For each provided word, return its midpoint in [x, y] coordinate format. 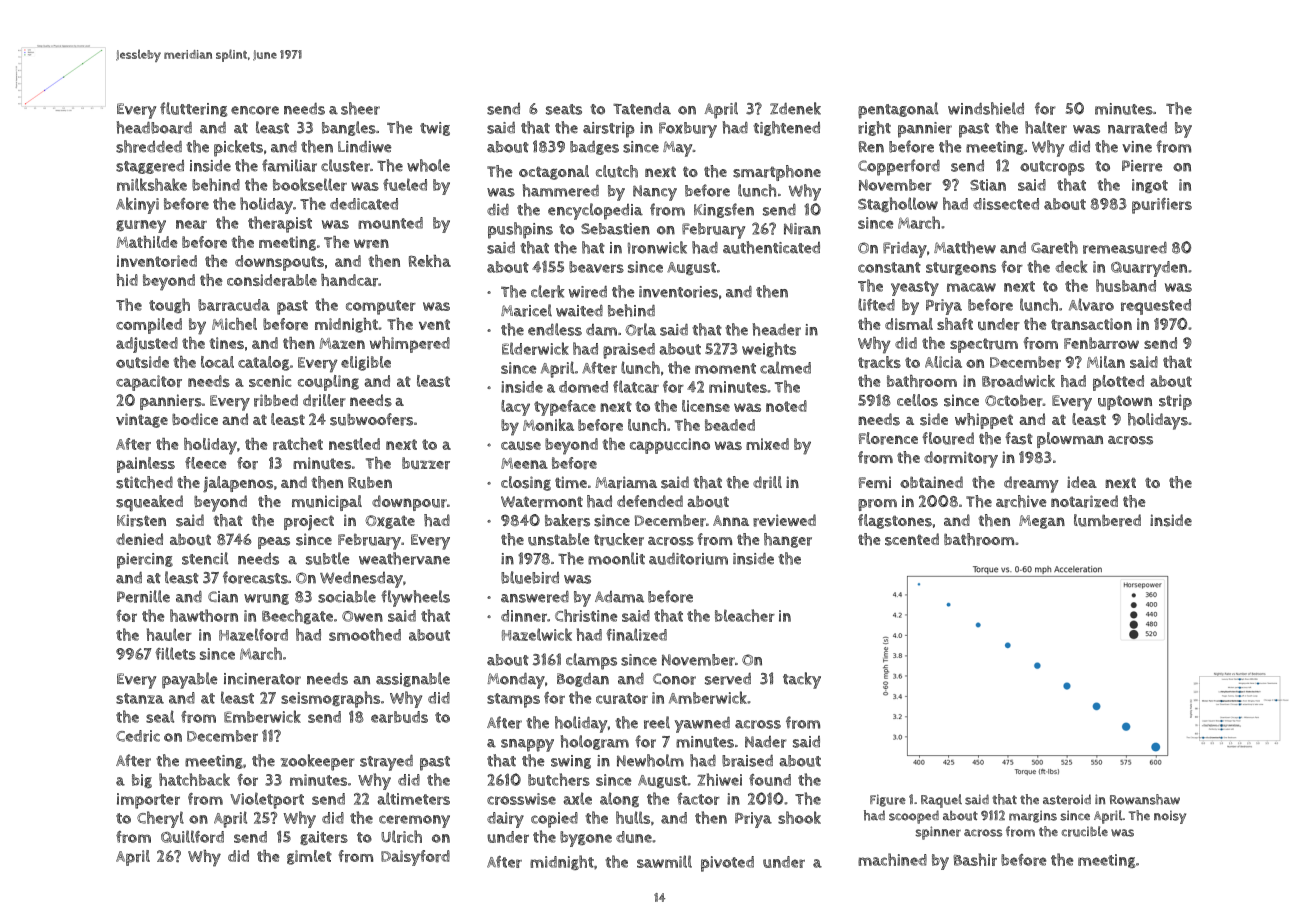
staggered [150, 167]
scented [912, 539]
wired [588, 292]
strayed [386, 763]
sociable [347, 596]
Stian [988, 185]
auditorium [688, 559]
